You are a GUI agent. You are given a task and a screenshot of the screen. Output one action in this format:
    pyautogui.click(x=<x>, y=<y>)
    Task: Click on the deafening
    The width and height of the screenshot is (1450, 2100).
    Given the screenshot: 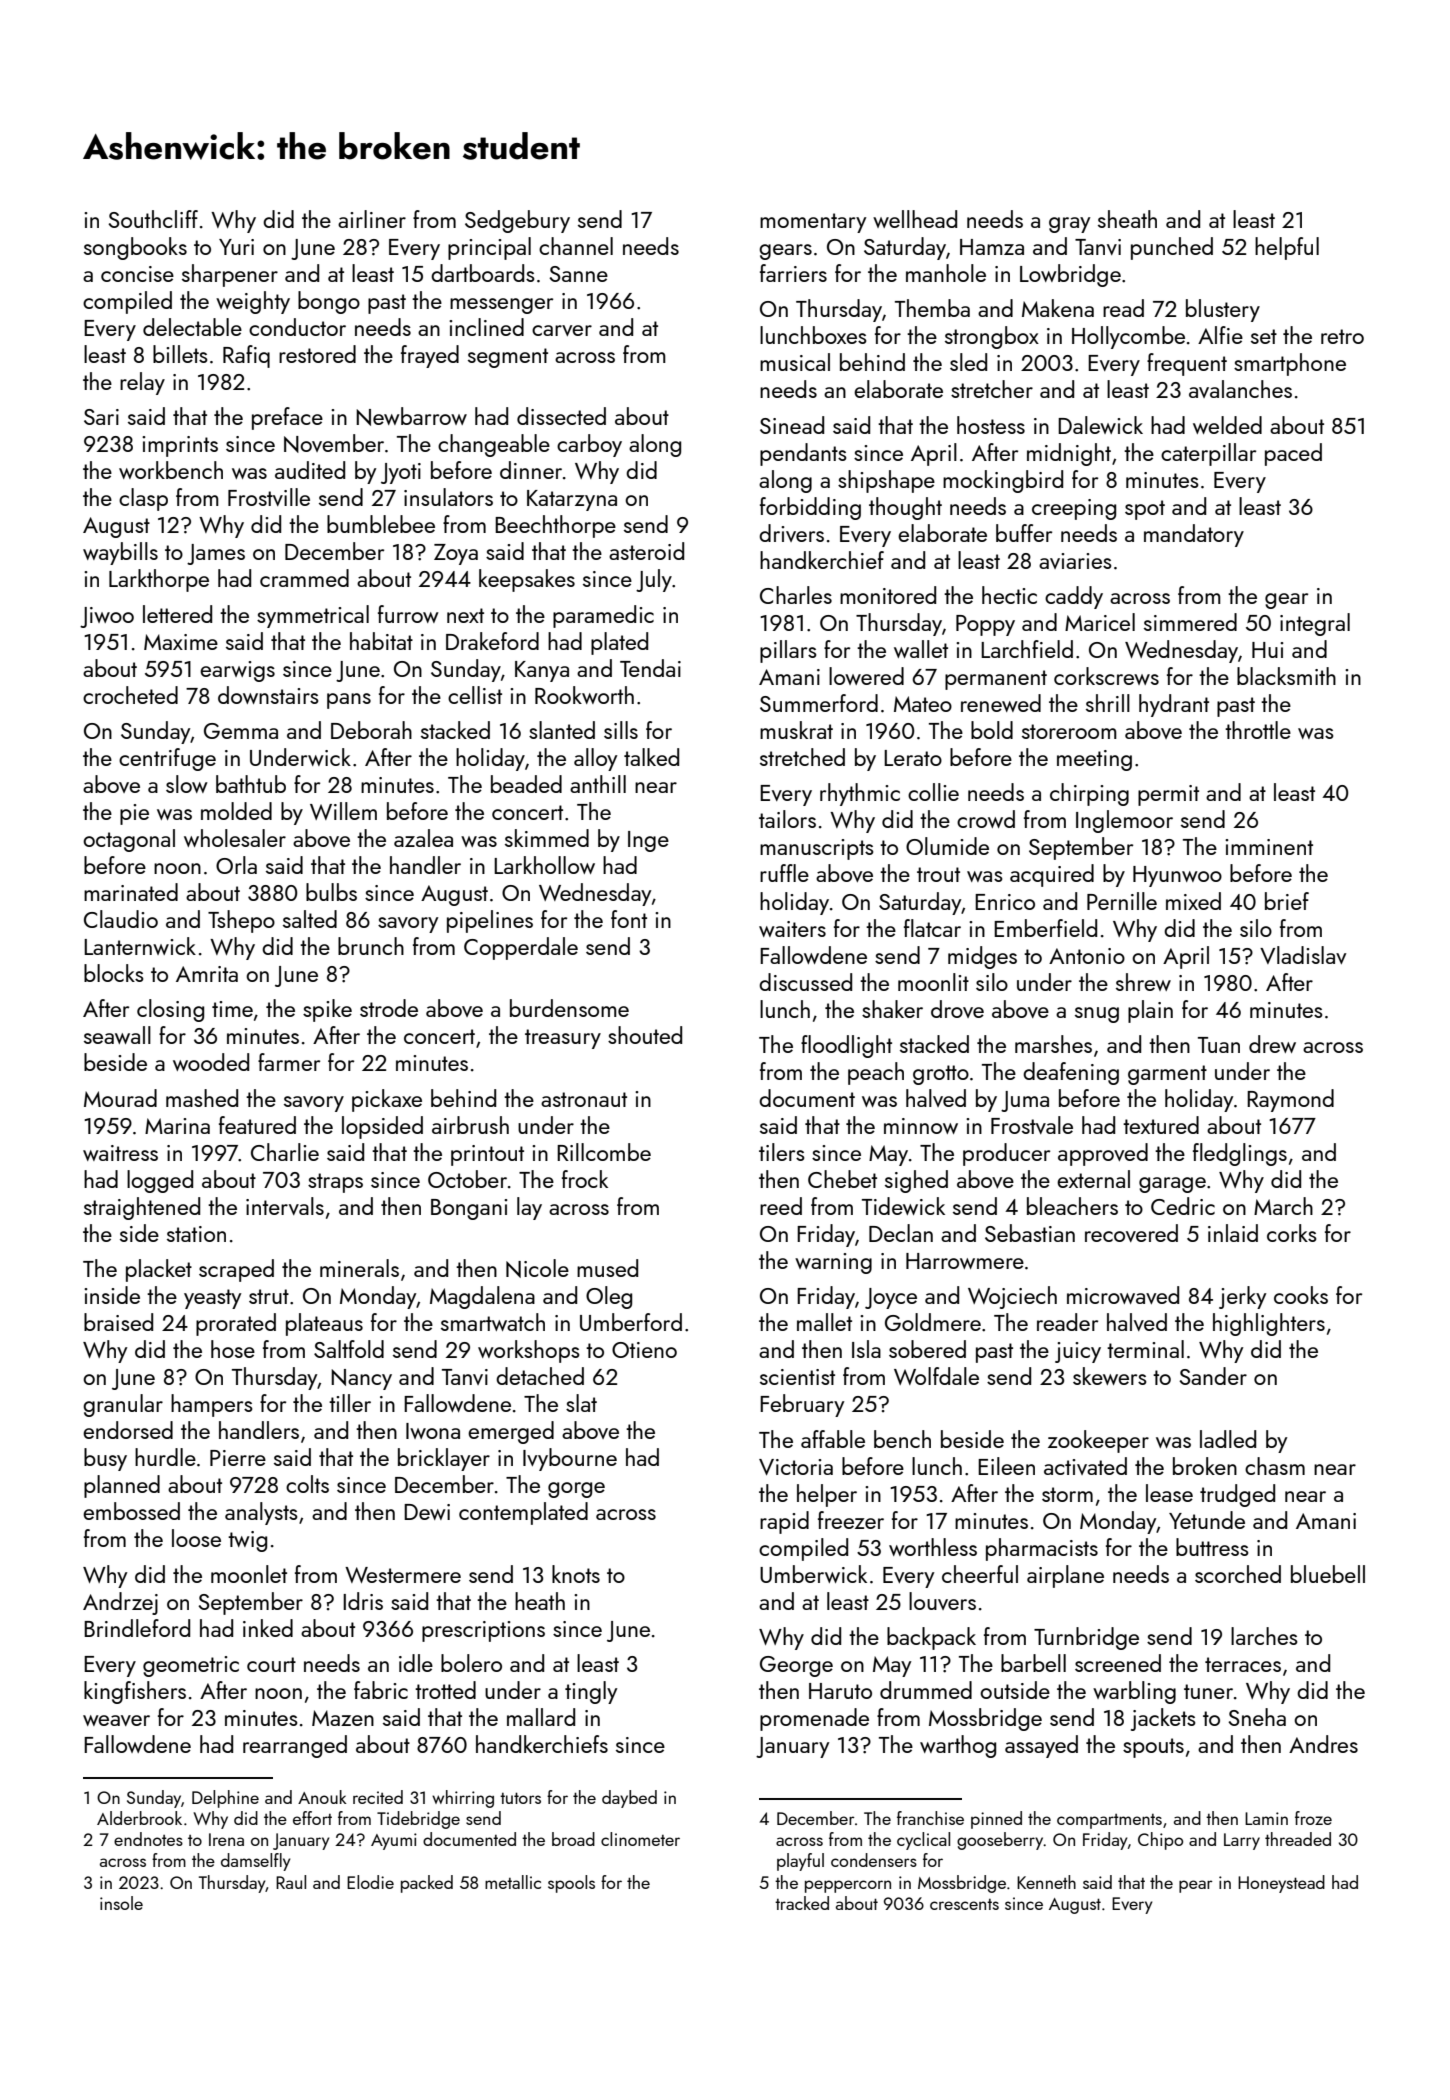 What is the action you would take?
    pyautogui.click(x=1071, y=1073)
